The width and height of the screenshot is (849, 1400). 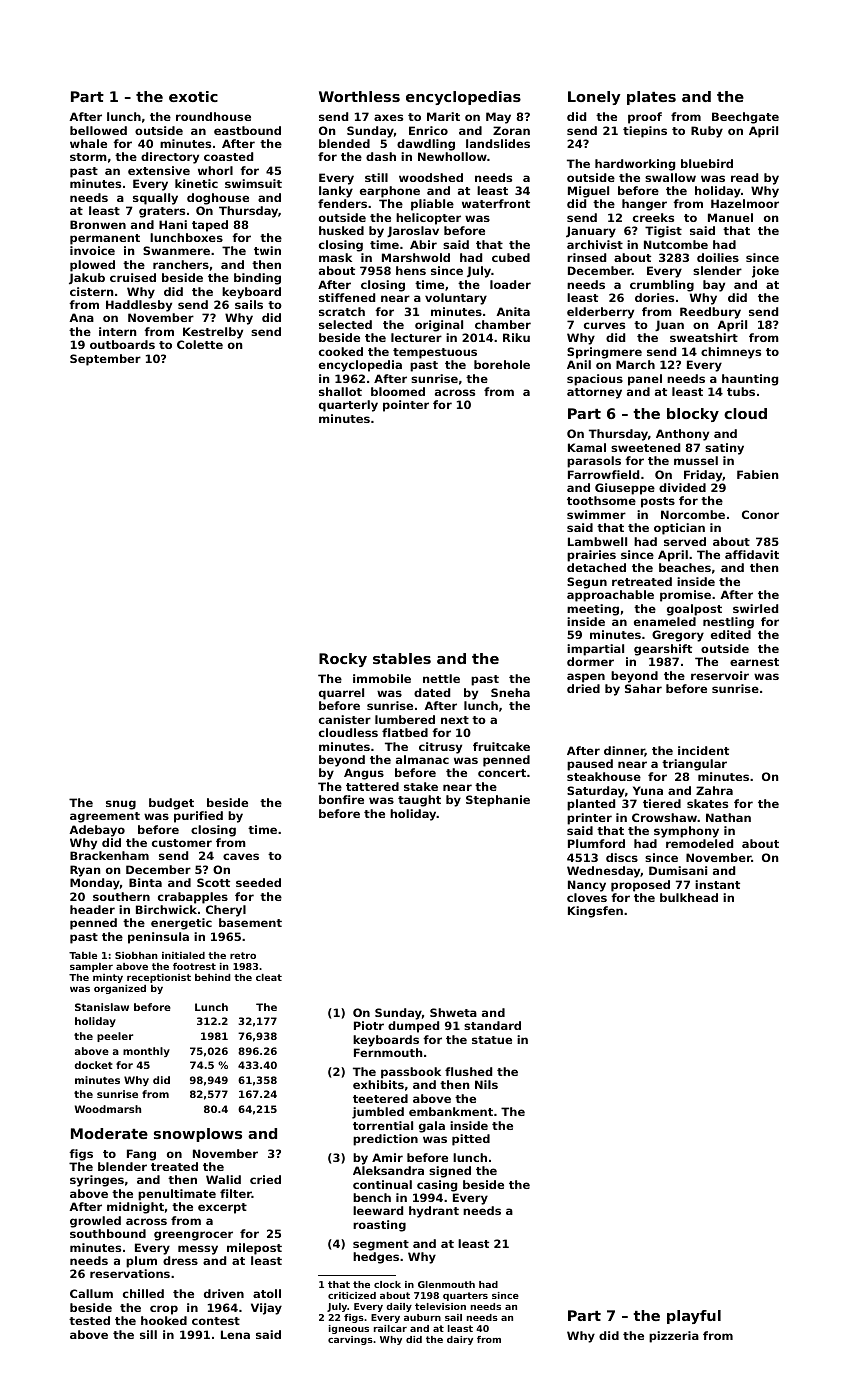 What do you see at coordinates (359, 96) in the screenshot?
I see `Worthless` at bounding box center [359, 96].
